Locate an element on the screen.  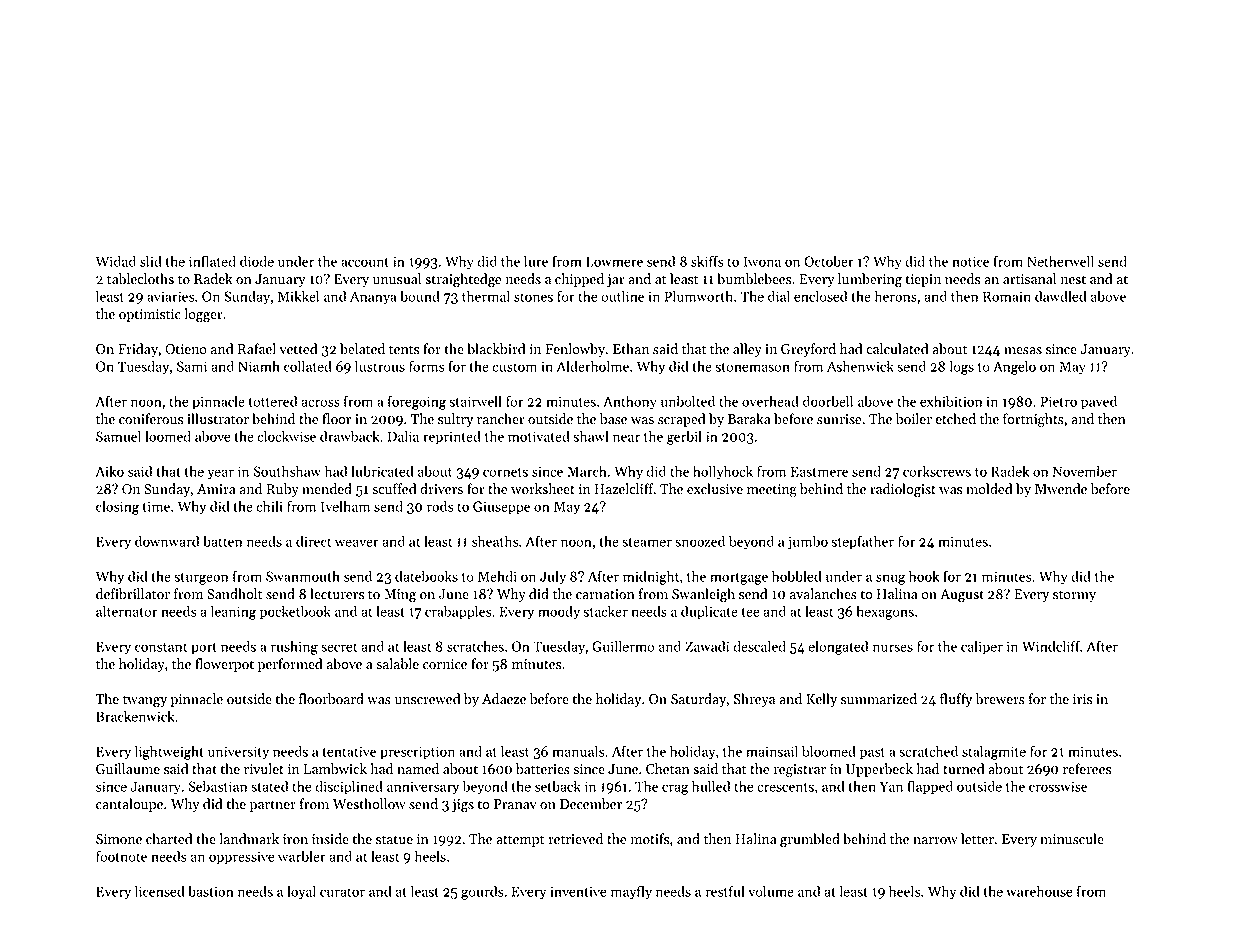
charted is located at coordinates (169, 839).
